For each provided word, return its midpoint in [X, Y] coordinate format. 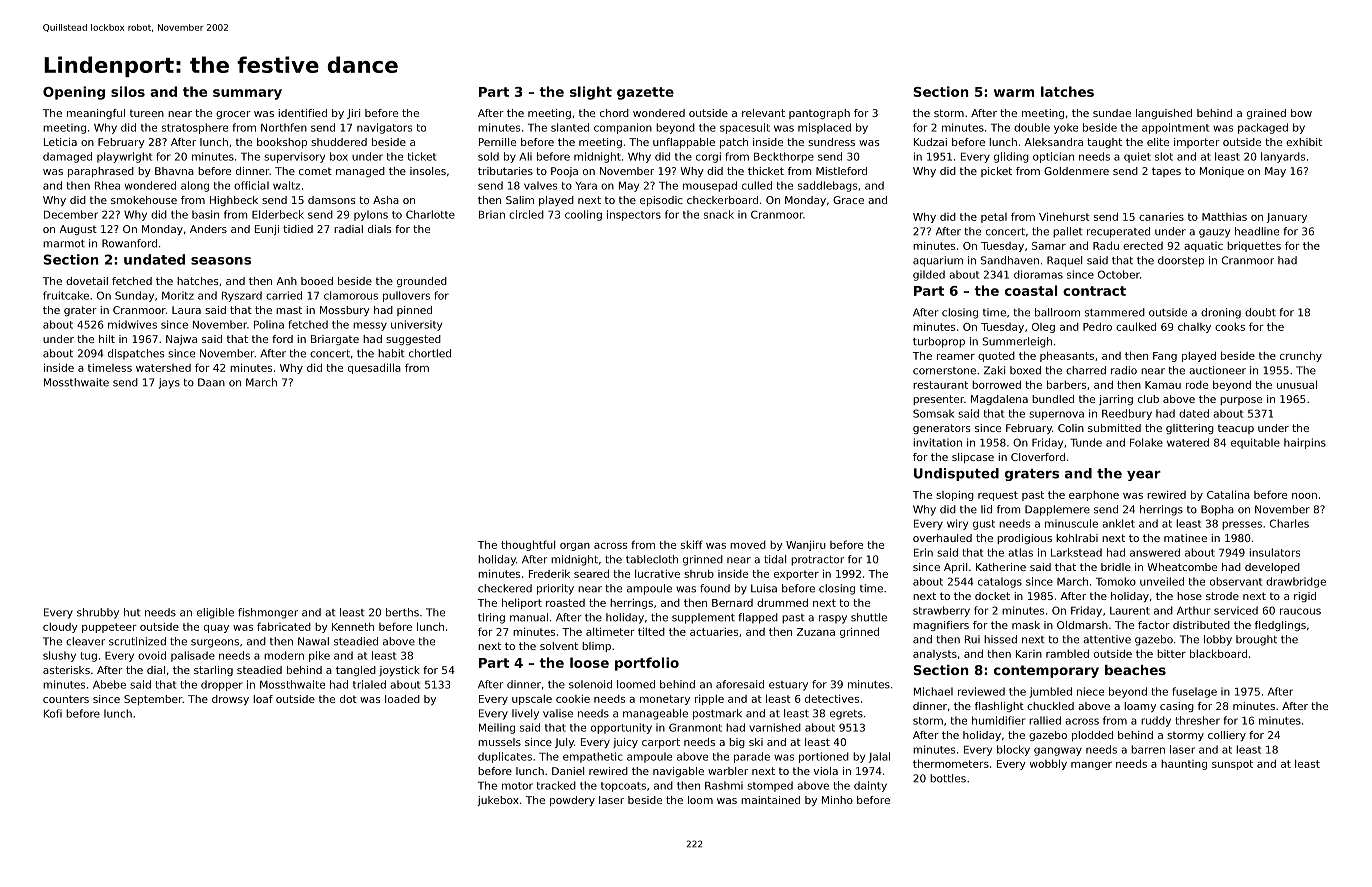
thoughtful [528, 545]
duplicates [505, 757]
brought [1256, 640]
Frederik [549, 573]
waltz [286, 185]
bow [1301, 113]
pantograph [819, 114]
